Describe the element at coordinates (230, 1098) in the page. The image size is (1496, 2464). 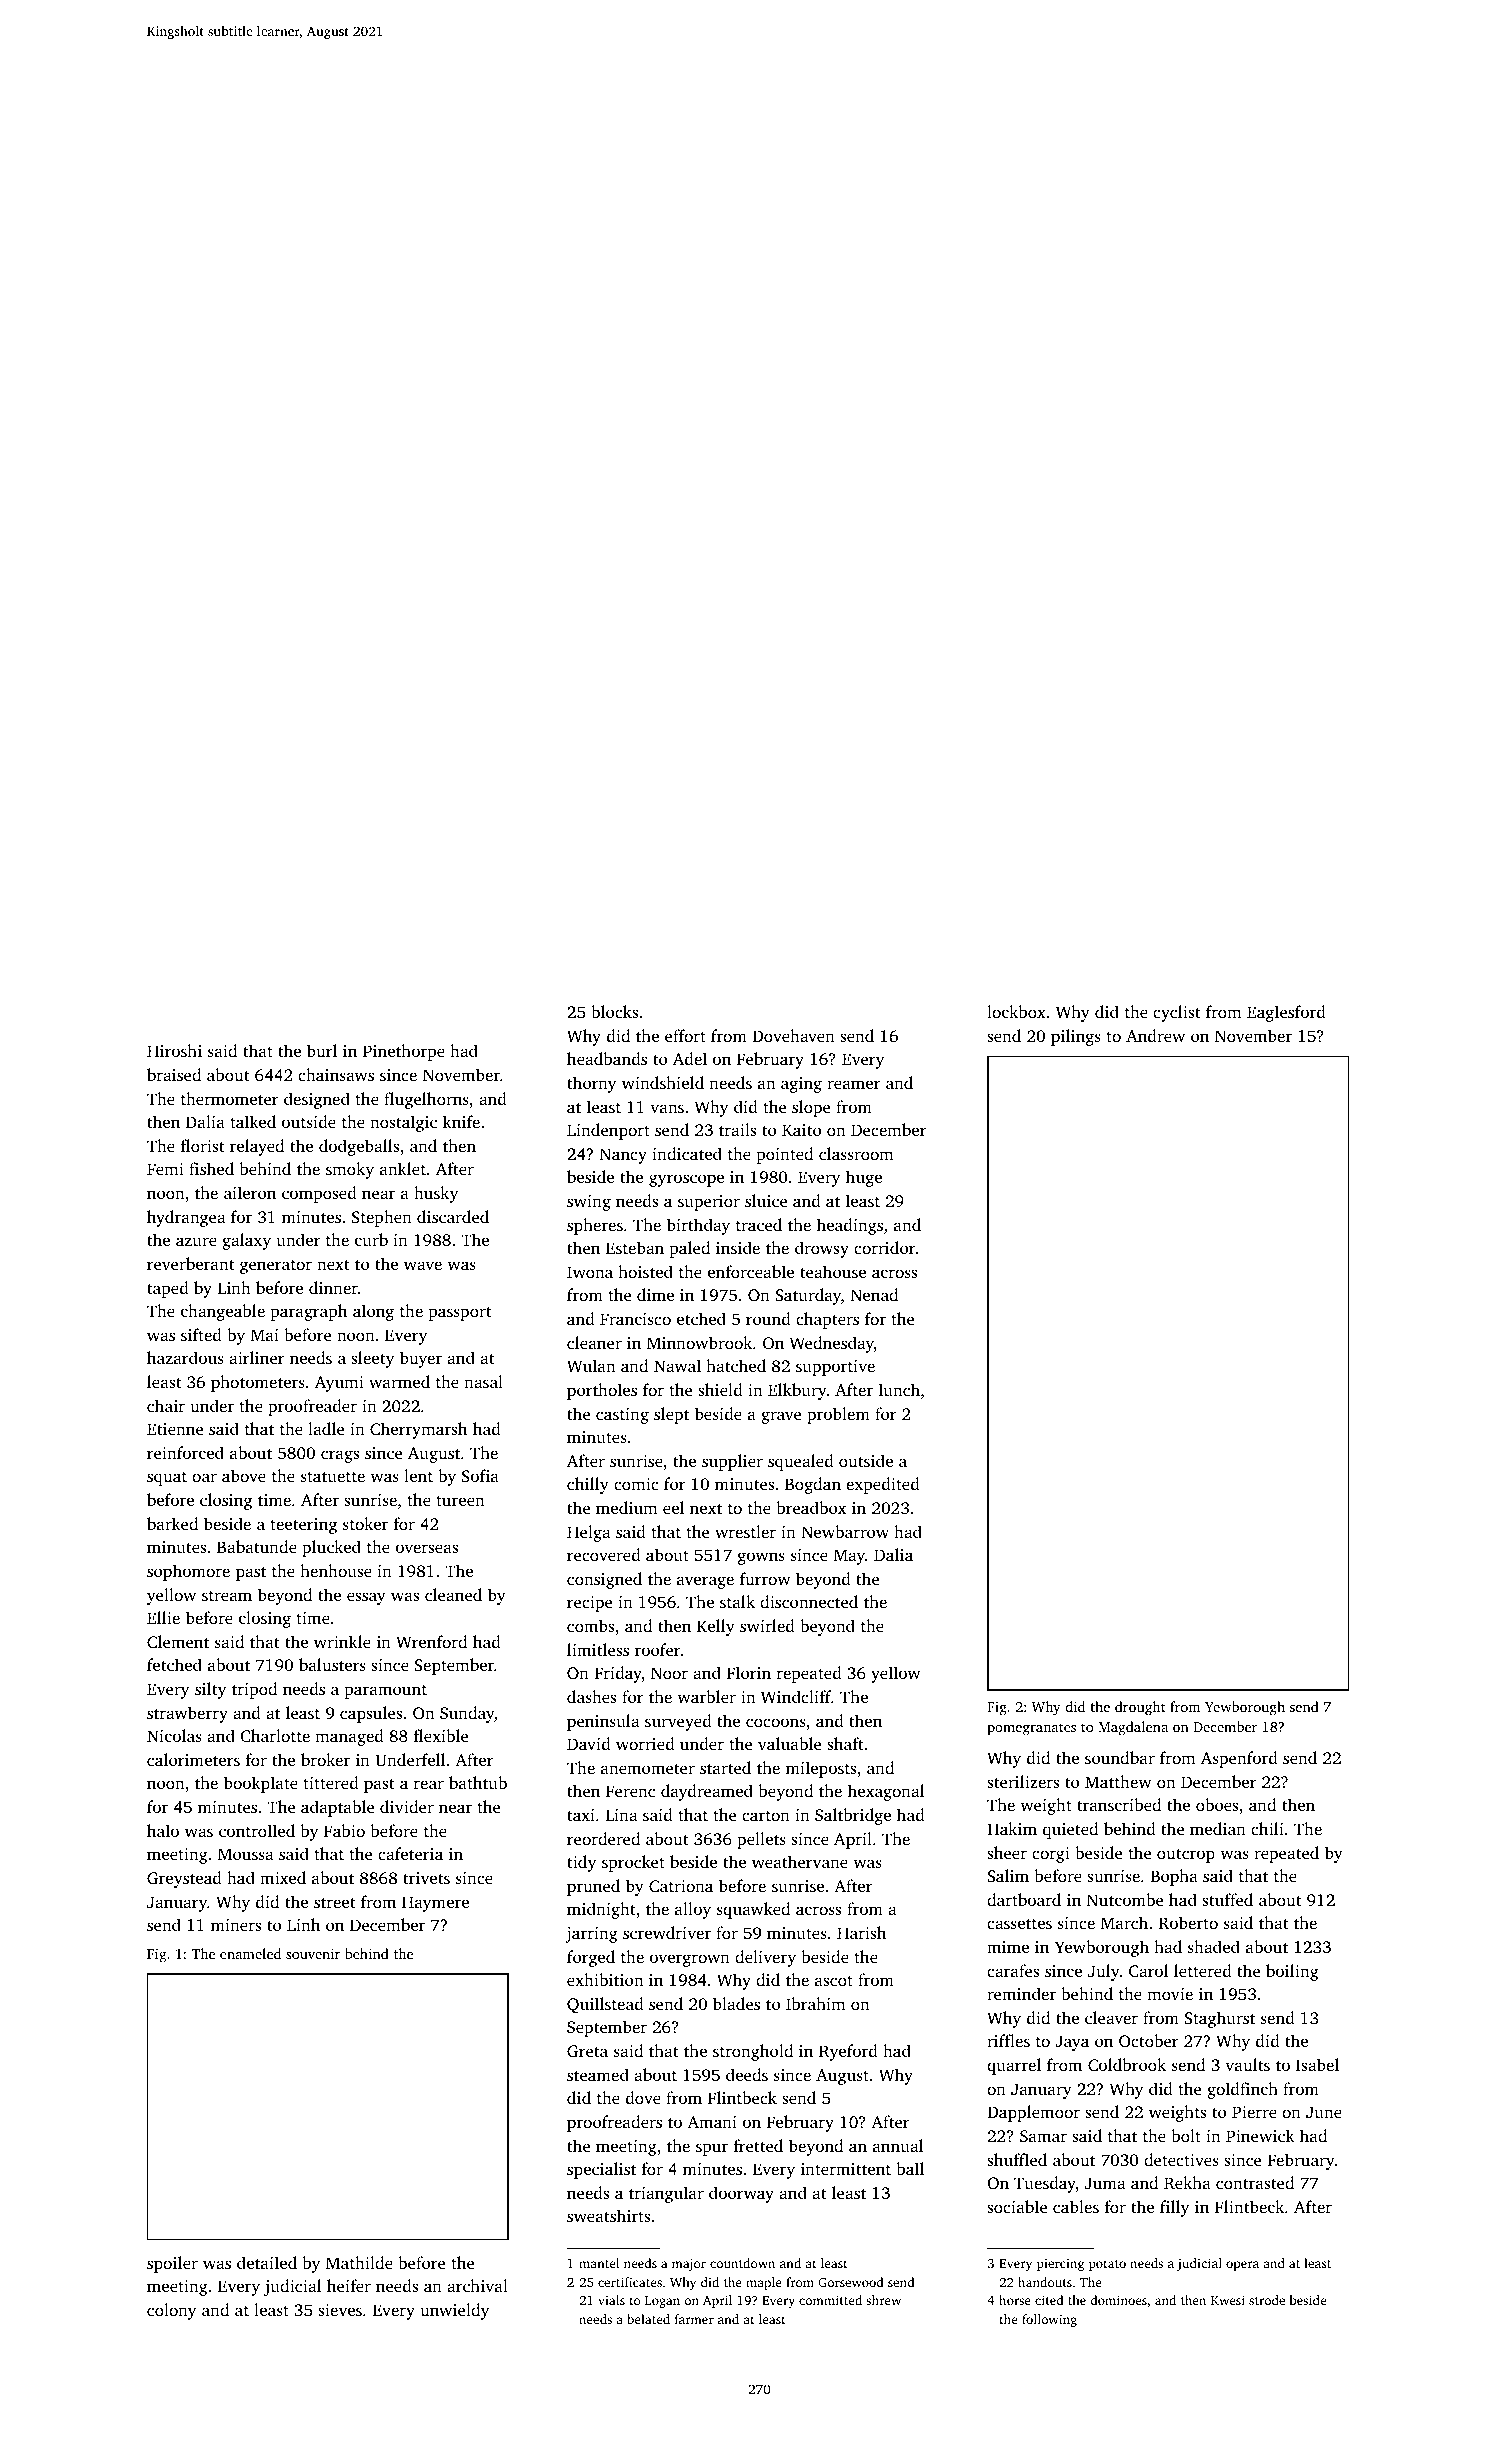
I see `thermometer` at that location.
